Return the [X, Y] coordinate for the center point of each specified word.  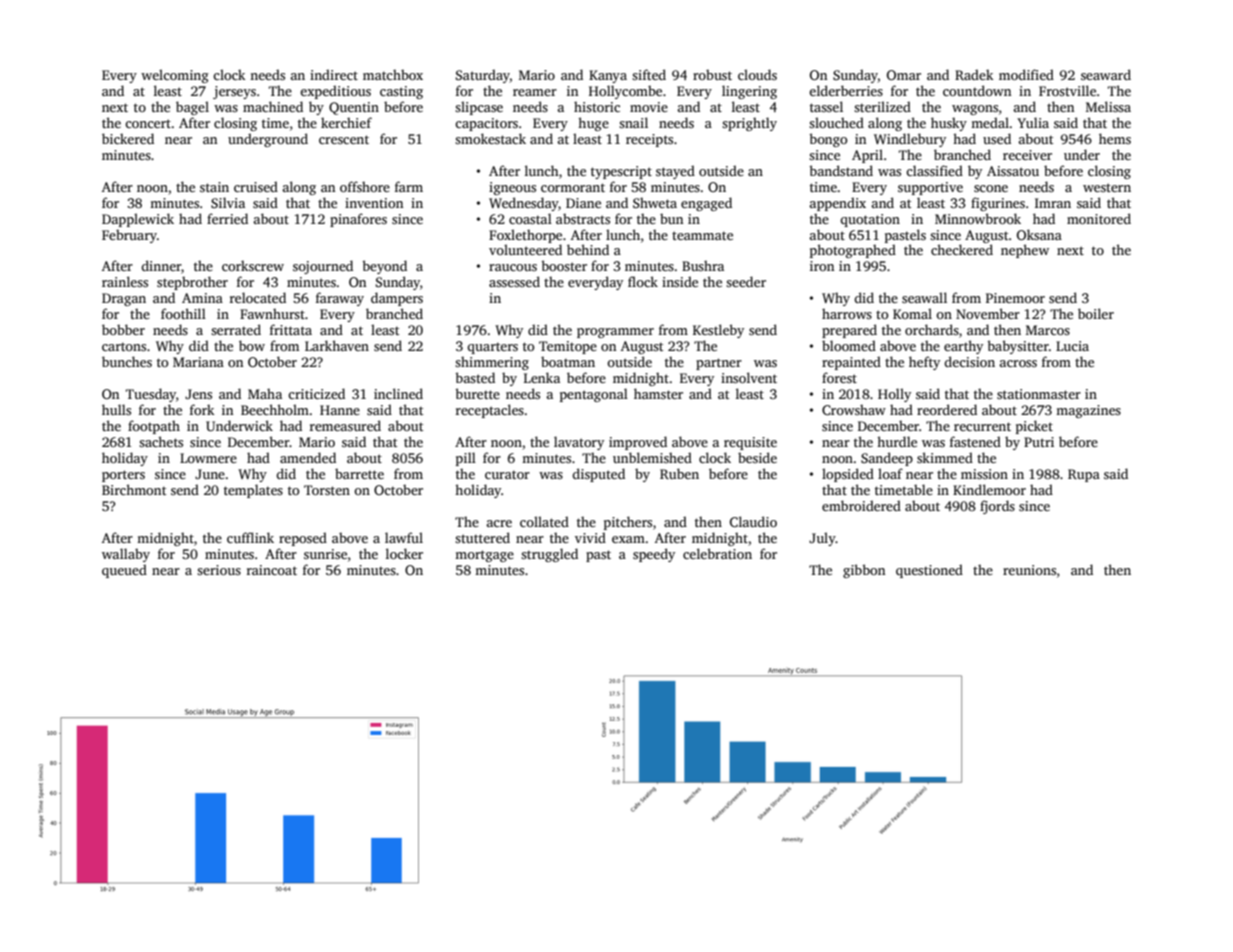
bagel [192, 108]
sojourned [323, 267]
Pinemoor [1015, 298]
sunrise [325, 554]
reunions [1029, 570]
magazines [1088, 411]
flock [643, 281]
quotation [870, 220]
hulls [116, 409]
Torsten [327, 490]
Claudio [753, 521]
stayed [675, 172]
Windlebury [910, 140]
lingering [749, 92]
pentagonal [594, 395]
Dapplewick [138, 220]
